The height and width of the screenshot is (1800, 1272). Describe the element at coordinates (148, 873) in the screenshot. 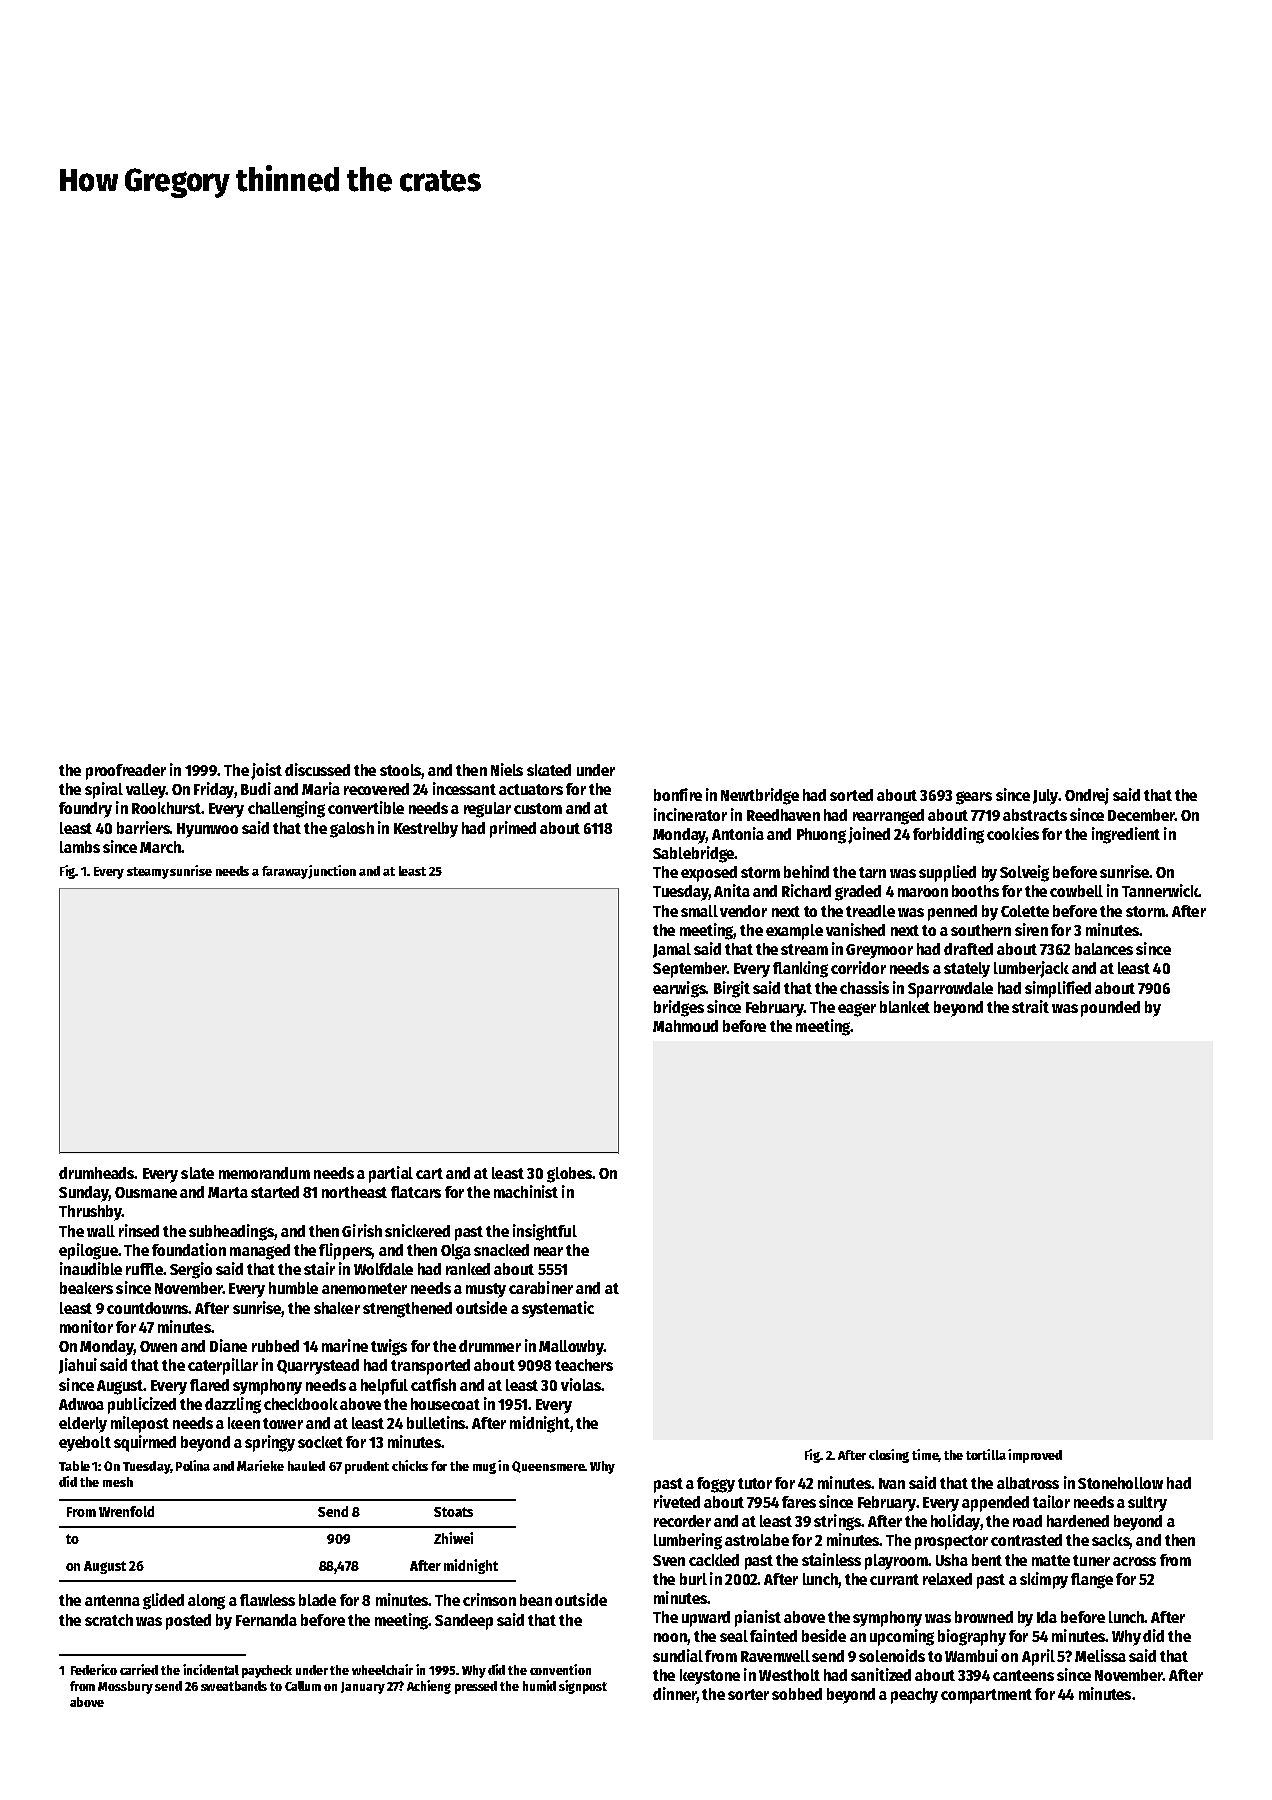

I see `steamy` at that location.
